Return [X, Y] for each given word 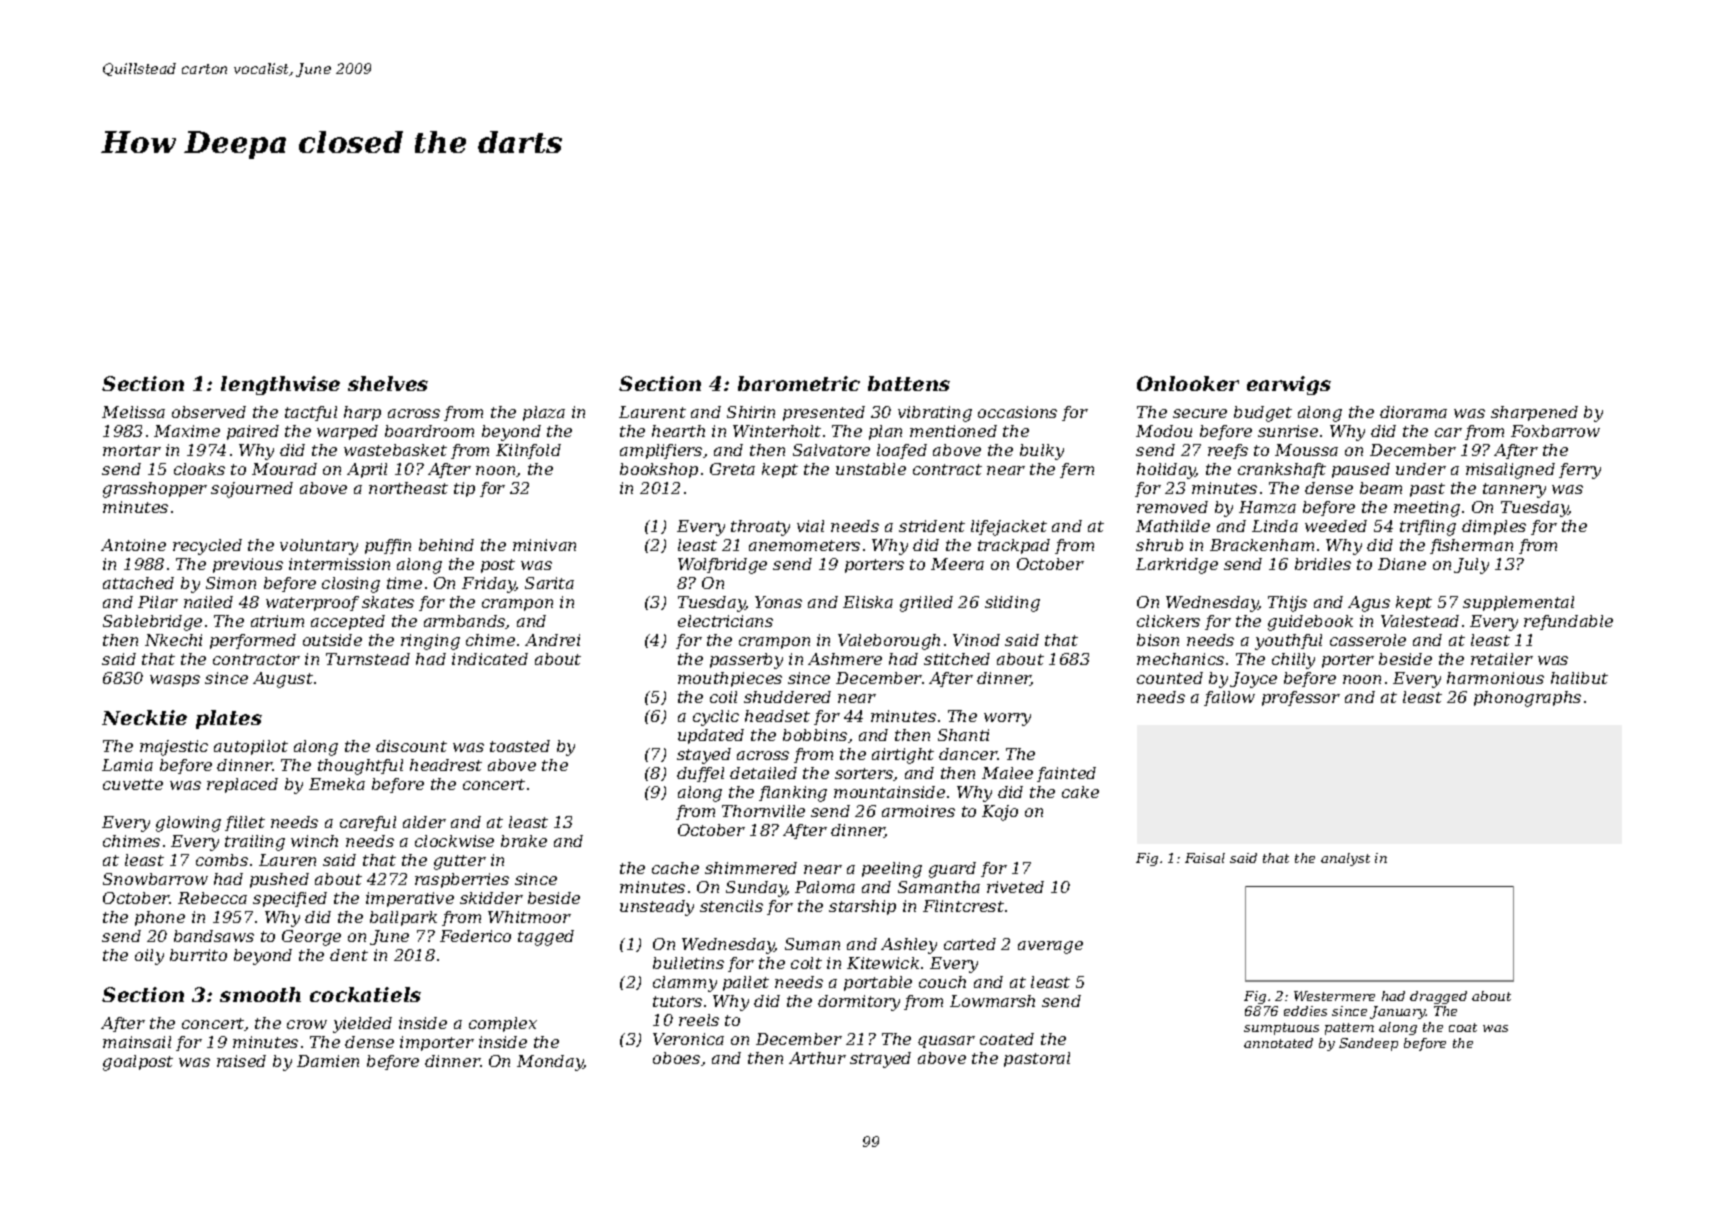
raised [241, 1061]
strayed [880, 1060]
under [1421, 469]
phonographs [1527, 699]
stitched [957, 659]
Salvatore [831, 450]
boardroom [429, 431]
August [283, 680]
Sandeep [1368, 1044]
